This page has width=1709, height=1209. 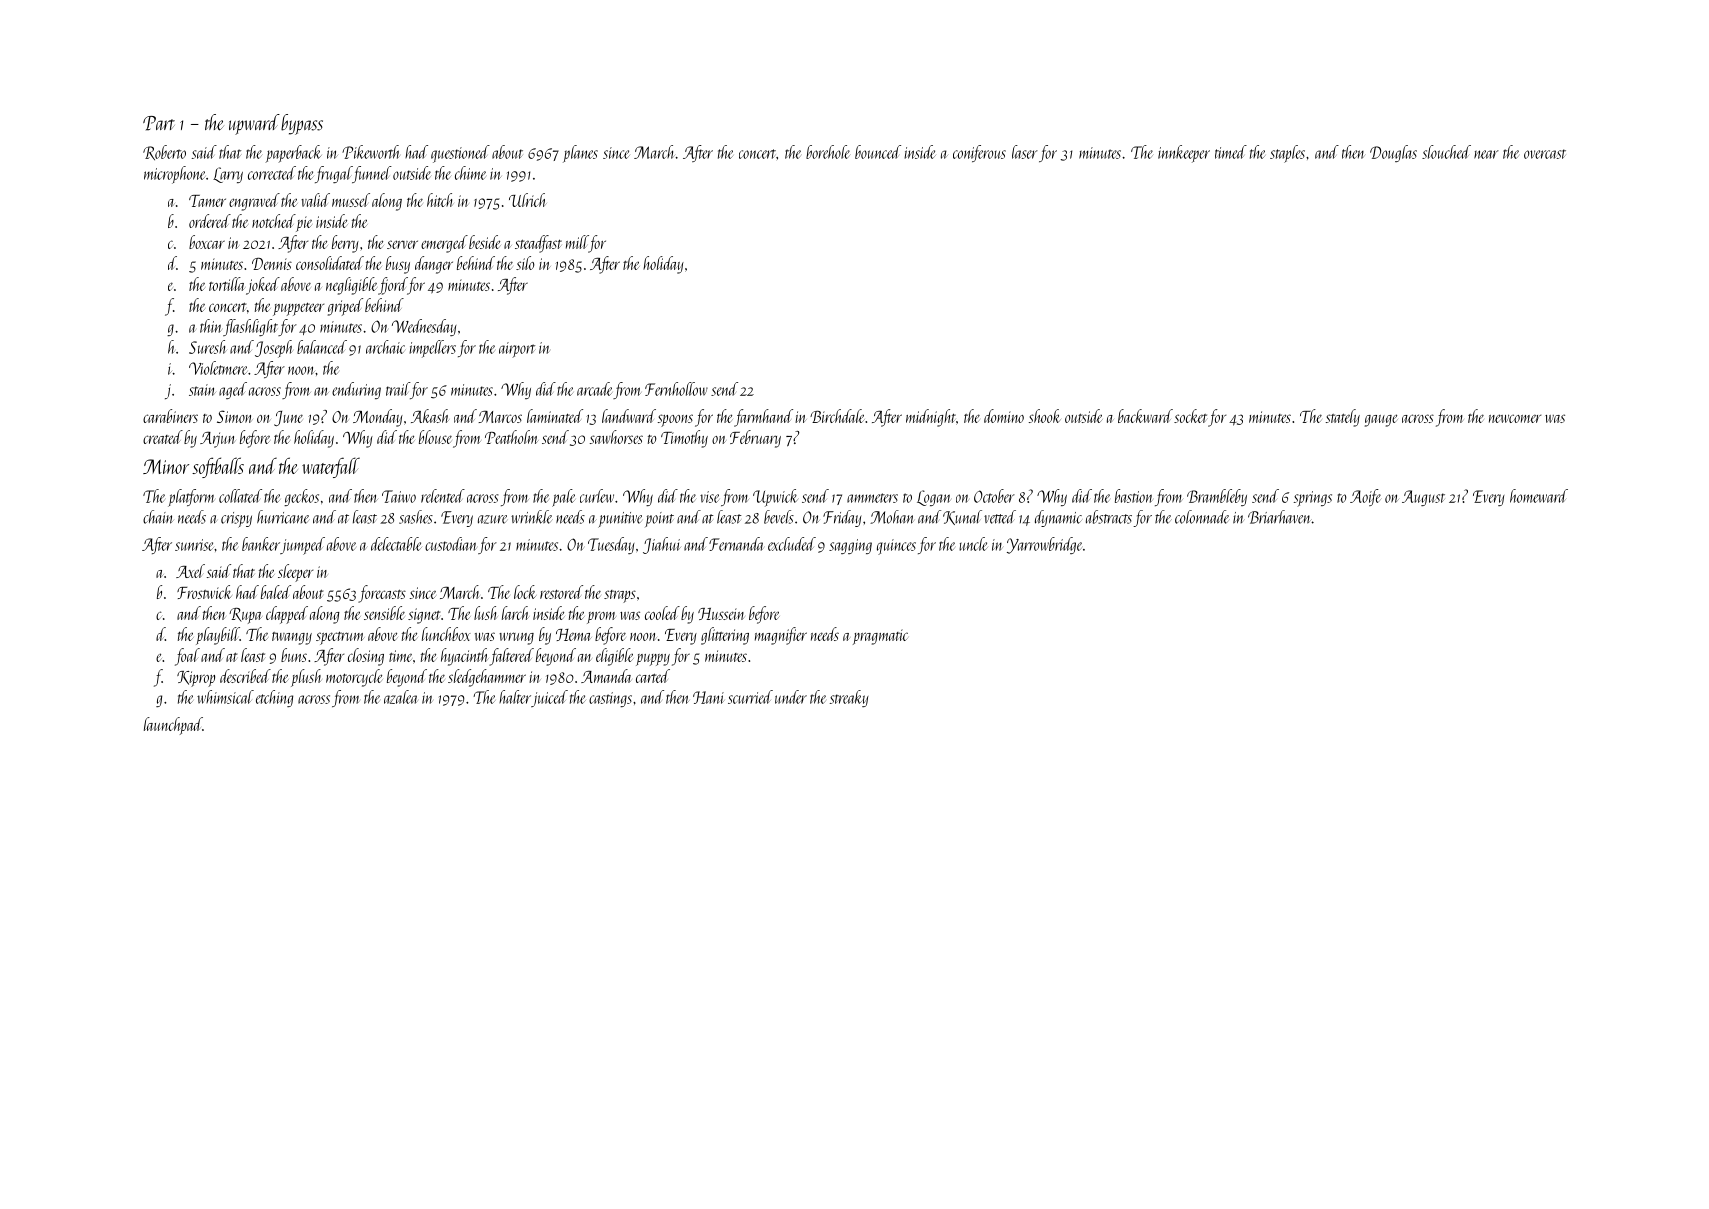 I want to click on Tamer, so click(x=207, y=201).
